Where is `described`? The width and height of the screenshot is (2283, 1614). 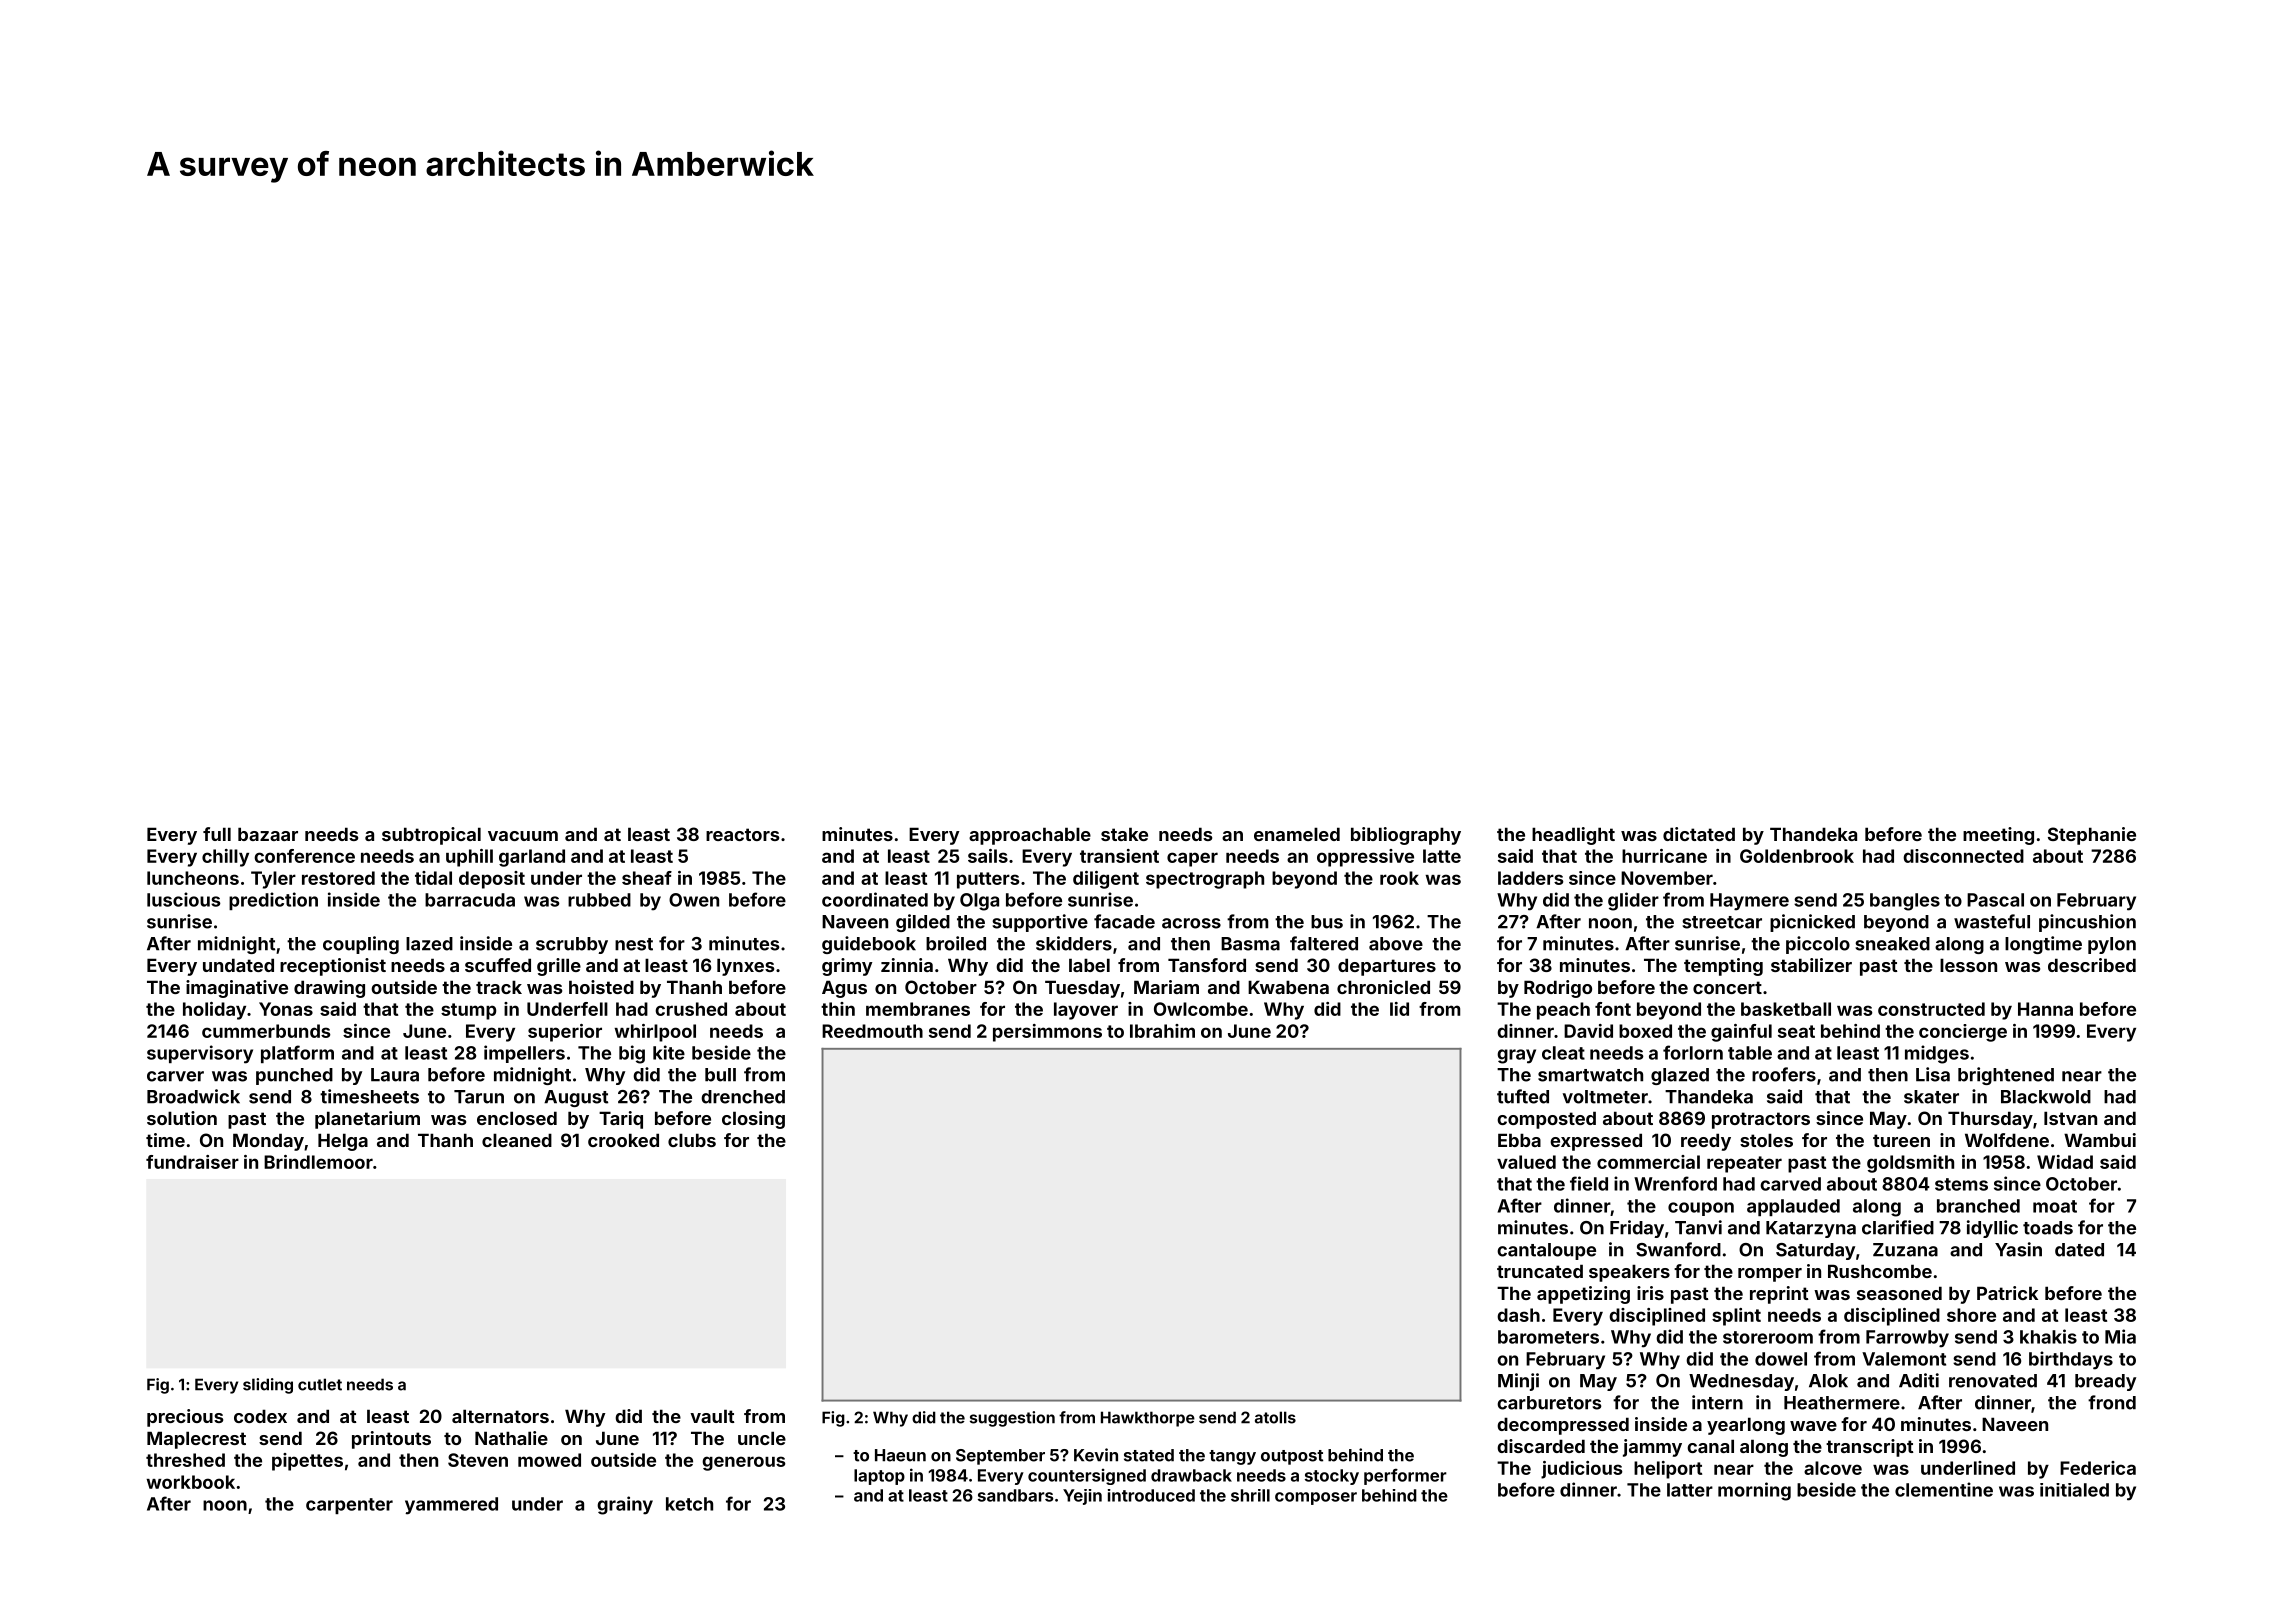 described is located at coordinates (2092, 965).
